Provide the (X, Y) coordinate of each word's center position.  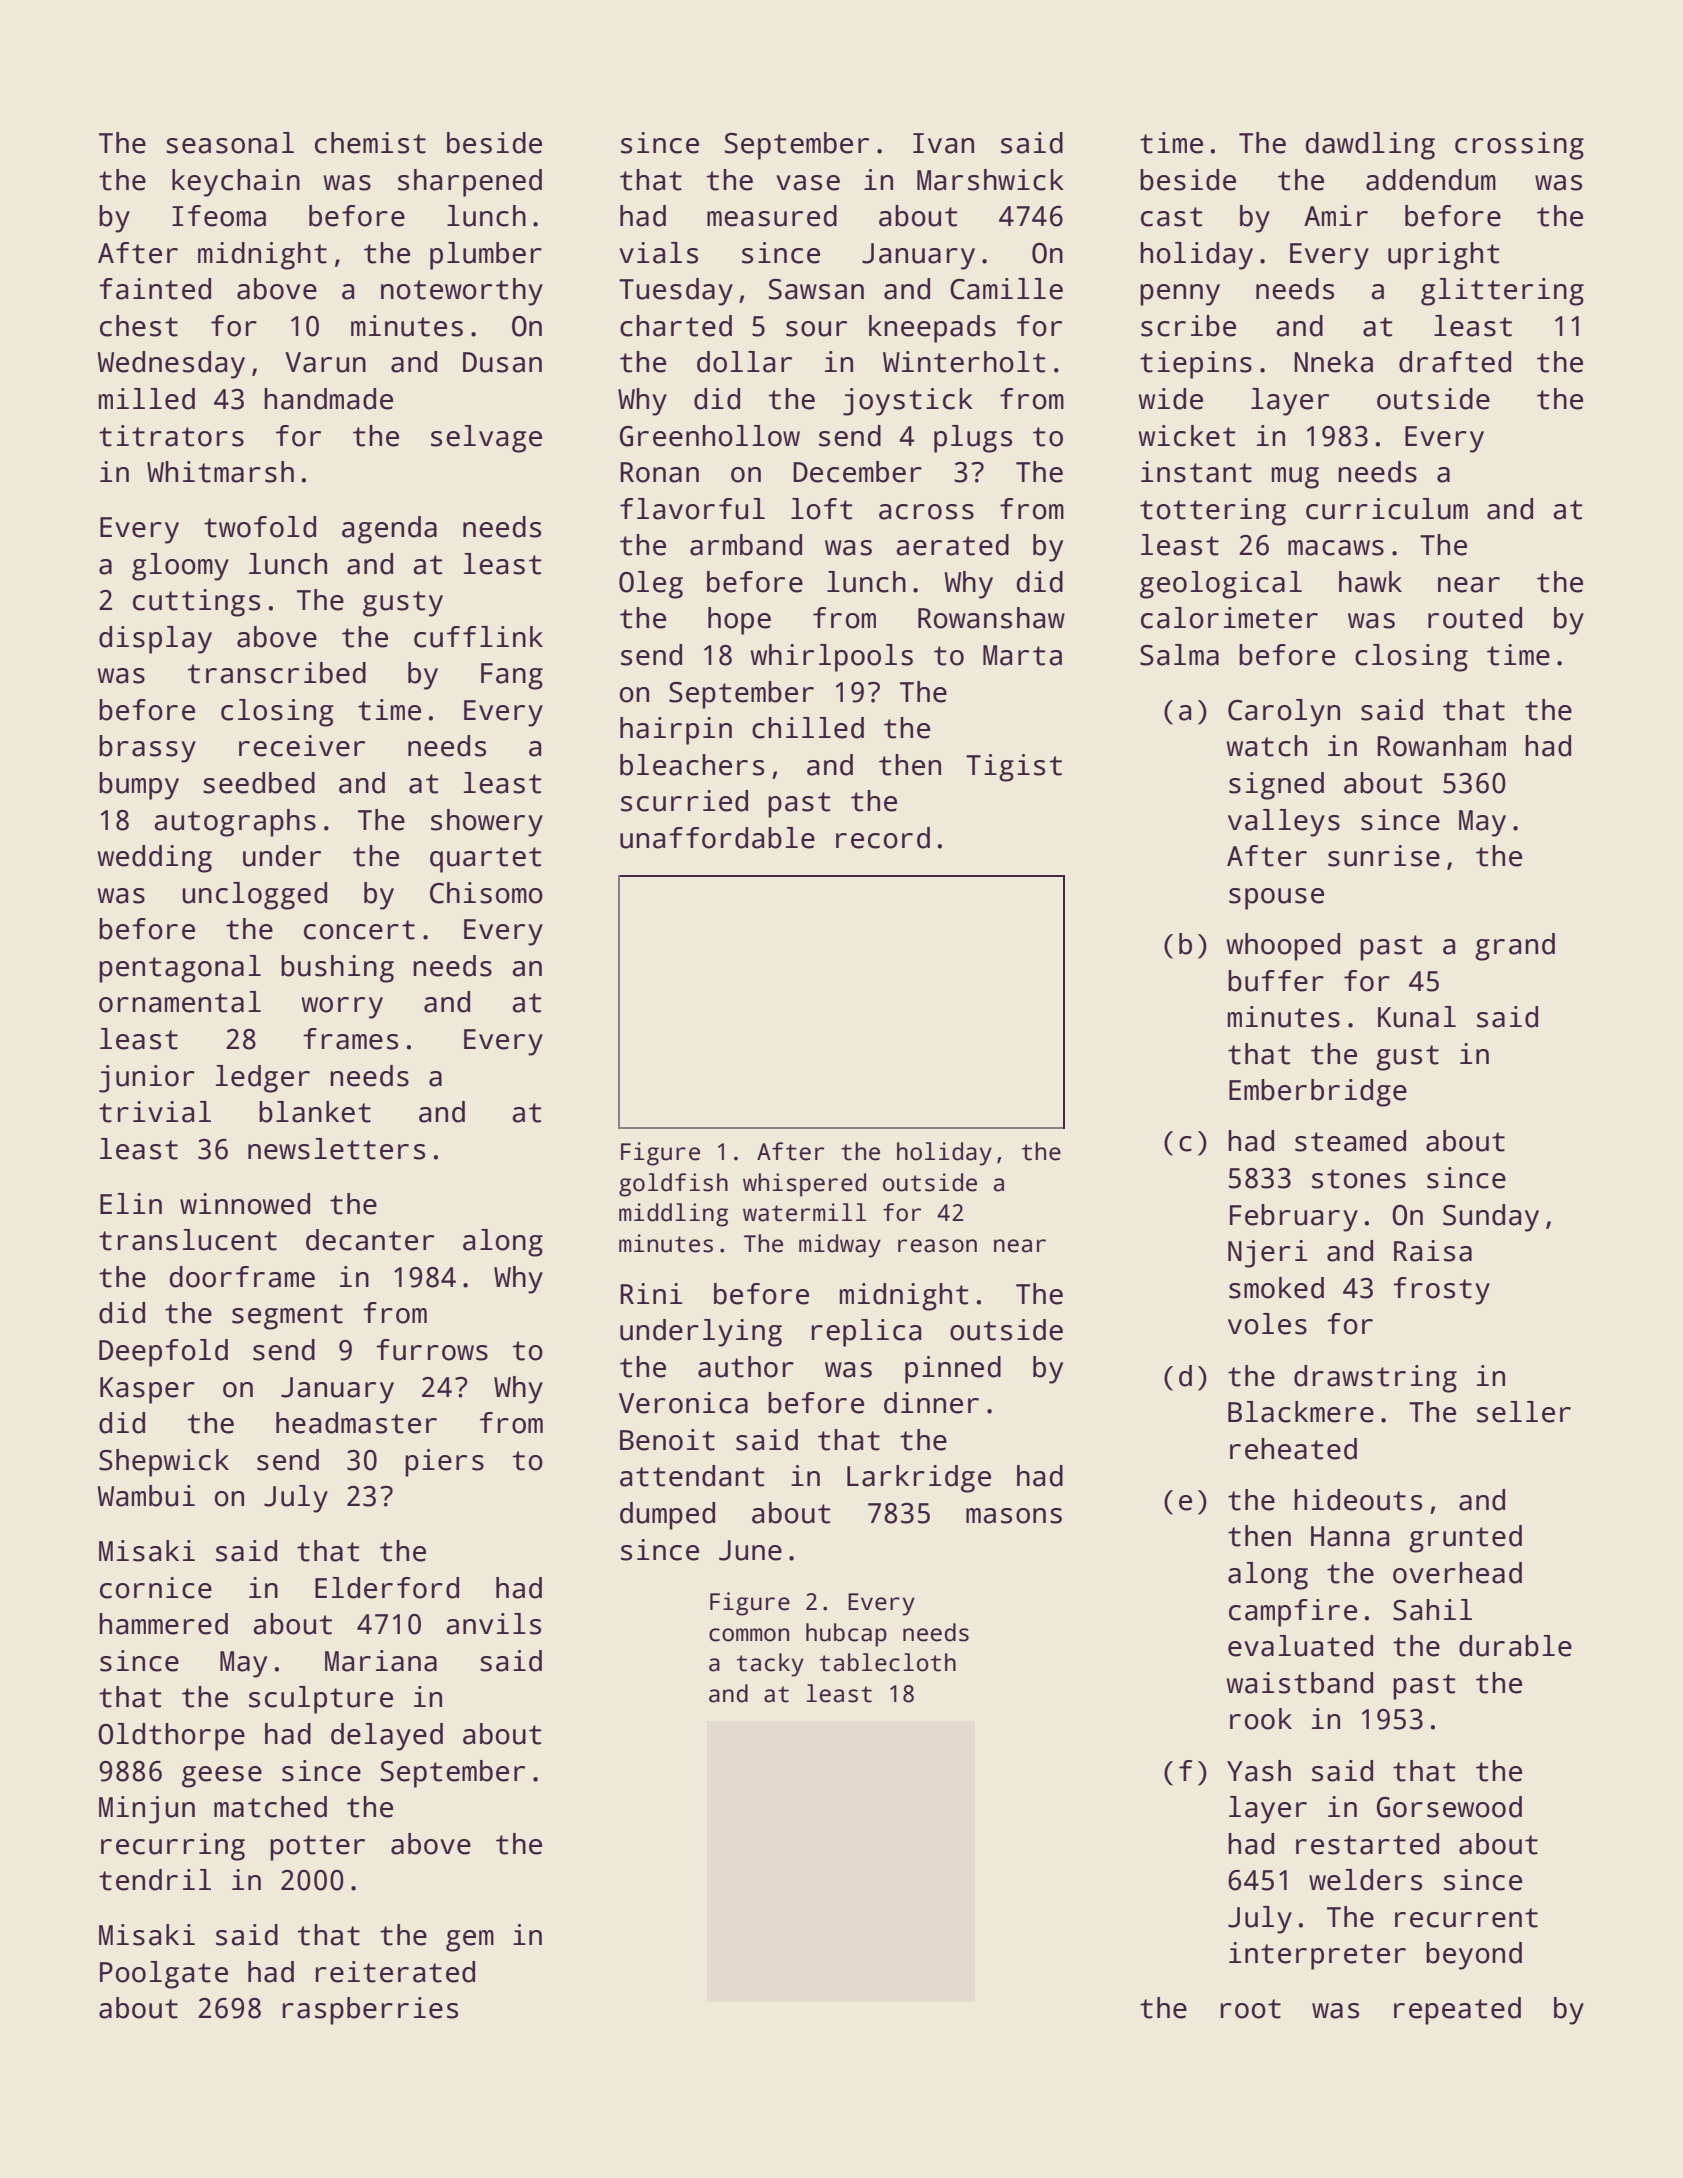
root (1251, 2009)
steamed (1350, 1141)
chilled (808, 728)
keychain (236, 183)
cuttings (196, 603)
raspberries (370, 2011)
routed (1475, 618)
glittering (1502, 292)
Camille (1006, 289)
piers (444, 1463)
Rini (651, 1293)
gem (470, 1941)
